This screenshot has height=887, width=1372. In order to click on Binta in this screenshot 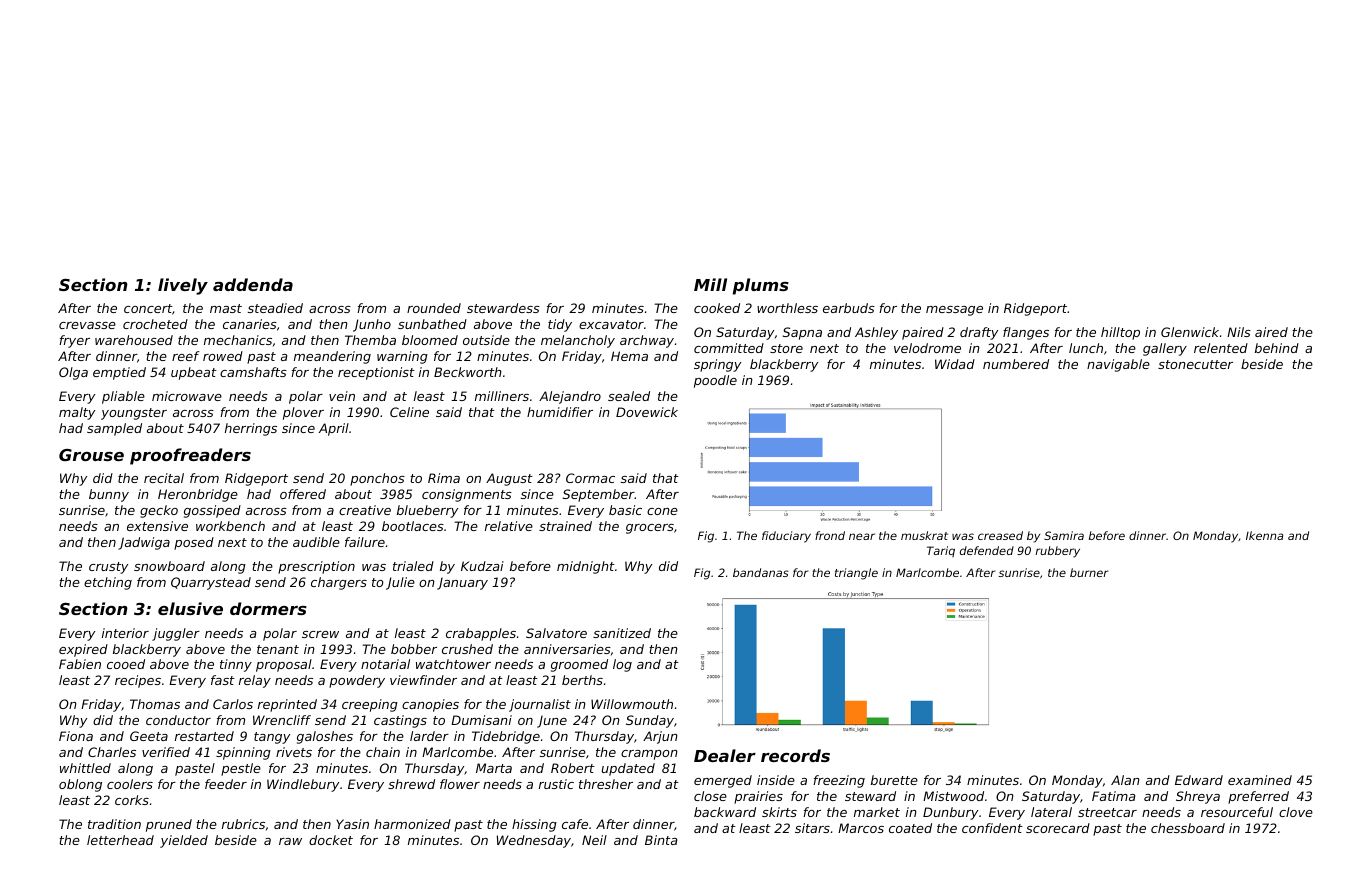, I will do `click(661, 840)`.
